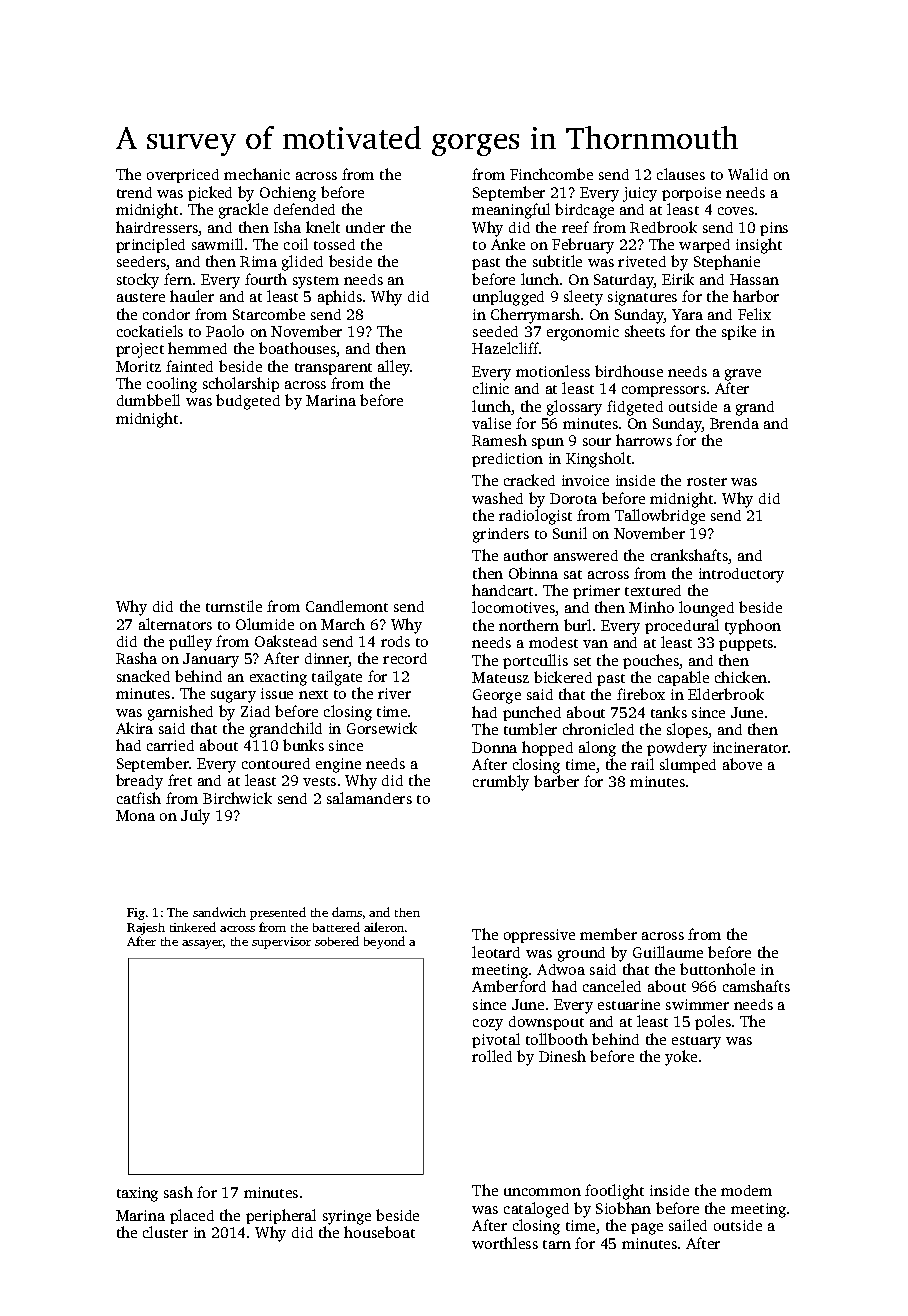 This screenshot has width=908, height=1316. I want to click on Donna, so click(494, 747).
